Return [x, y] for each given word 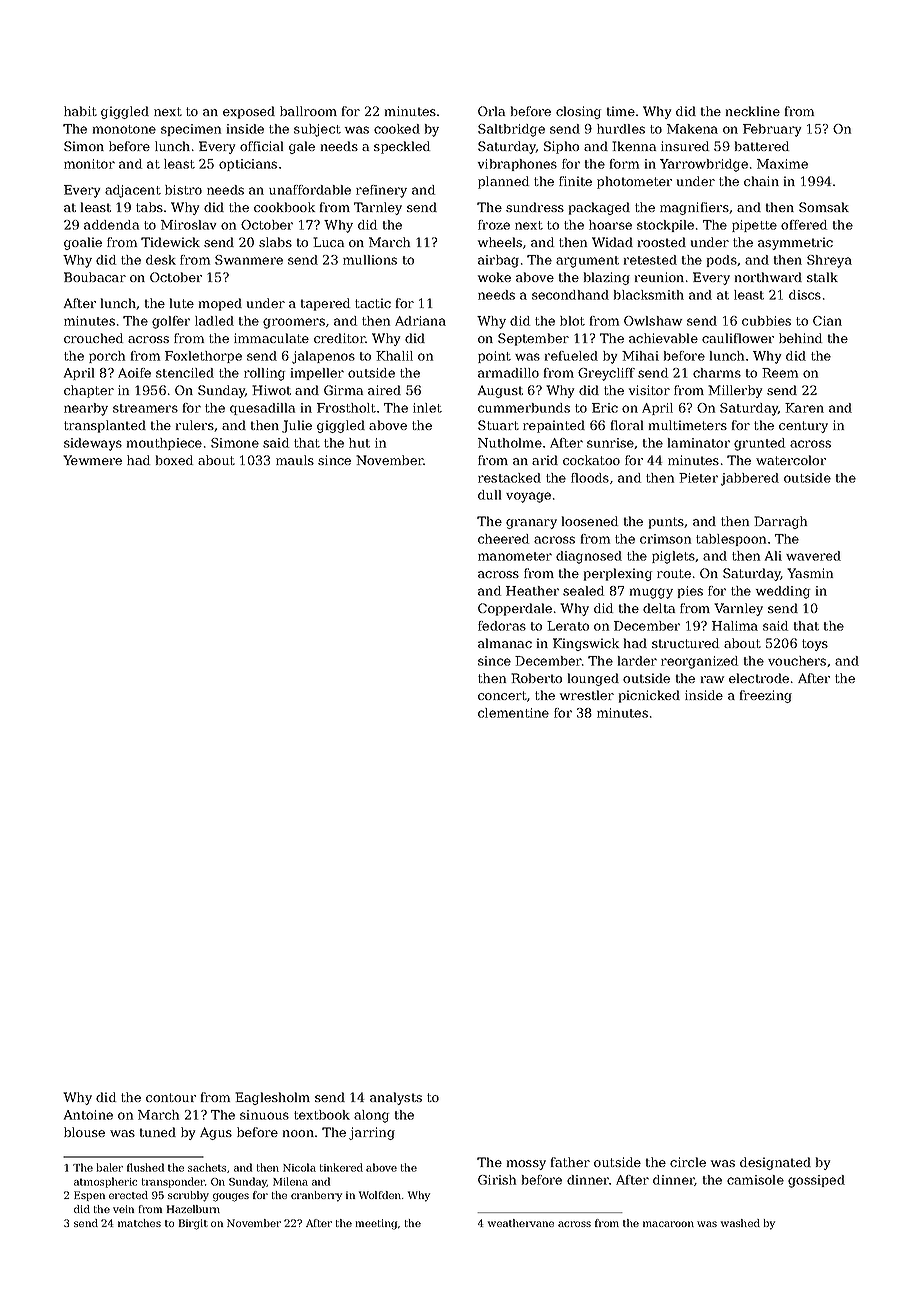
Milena [290, 1181]
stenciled [185, 373]
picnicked [649, 696]
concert [502, 695]
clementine [513, 713]
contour [171, 1097]
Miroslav [189, 225]
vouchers [797, 661]
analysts [396, 1098]
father [570, 1162]
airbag [498, 261]
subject [317, 130]
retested [650, 260]
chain [761, 181]
